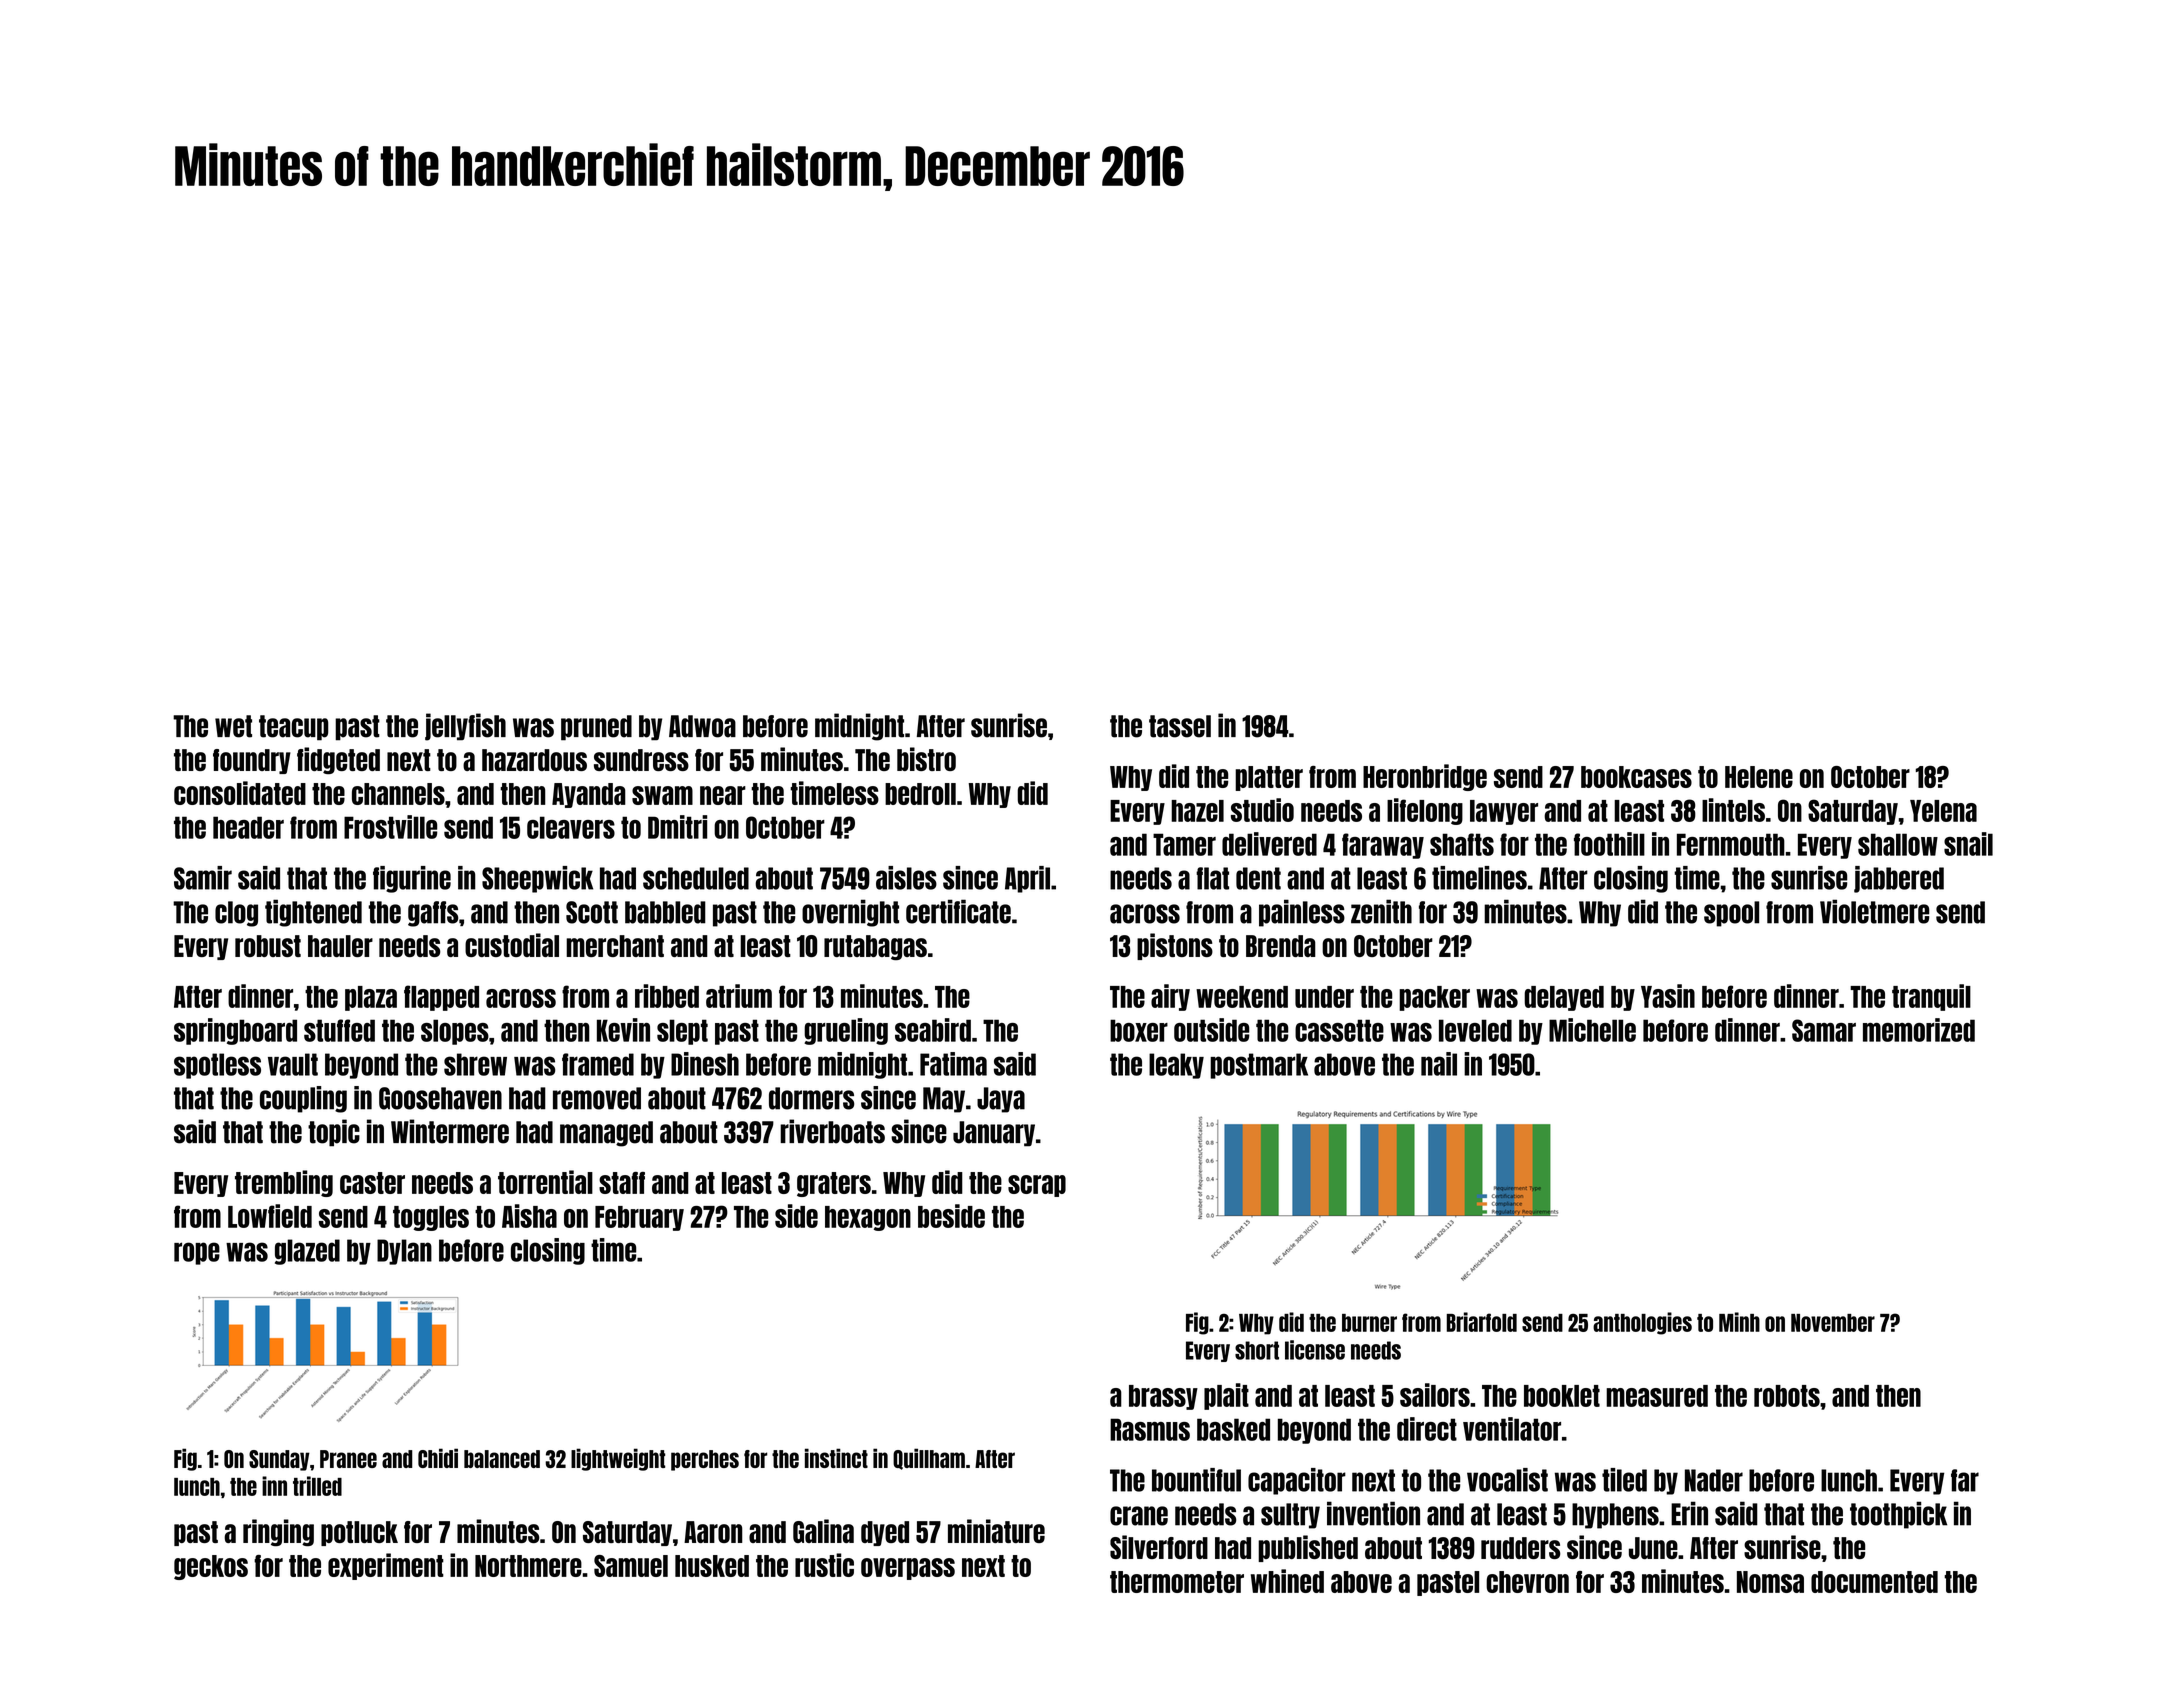  What do you see at coordinates (1037, 1186) in the page?
I see `scrap` at bounding box center [1037, 1186].
